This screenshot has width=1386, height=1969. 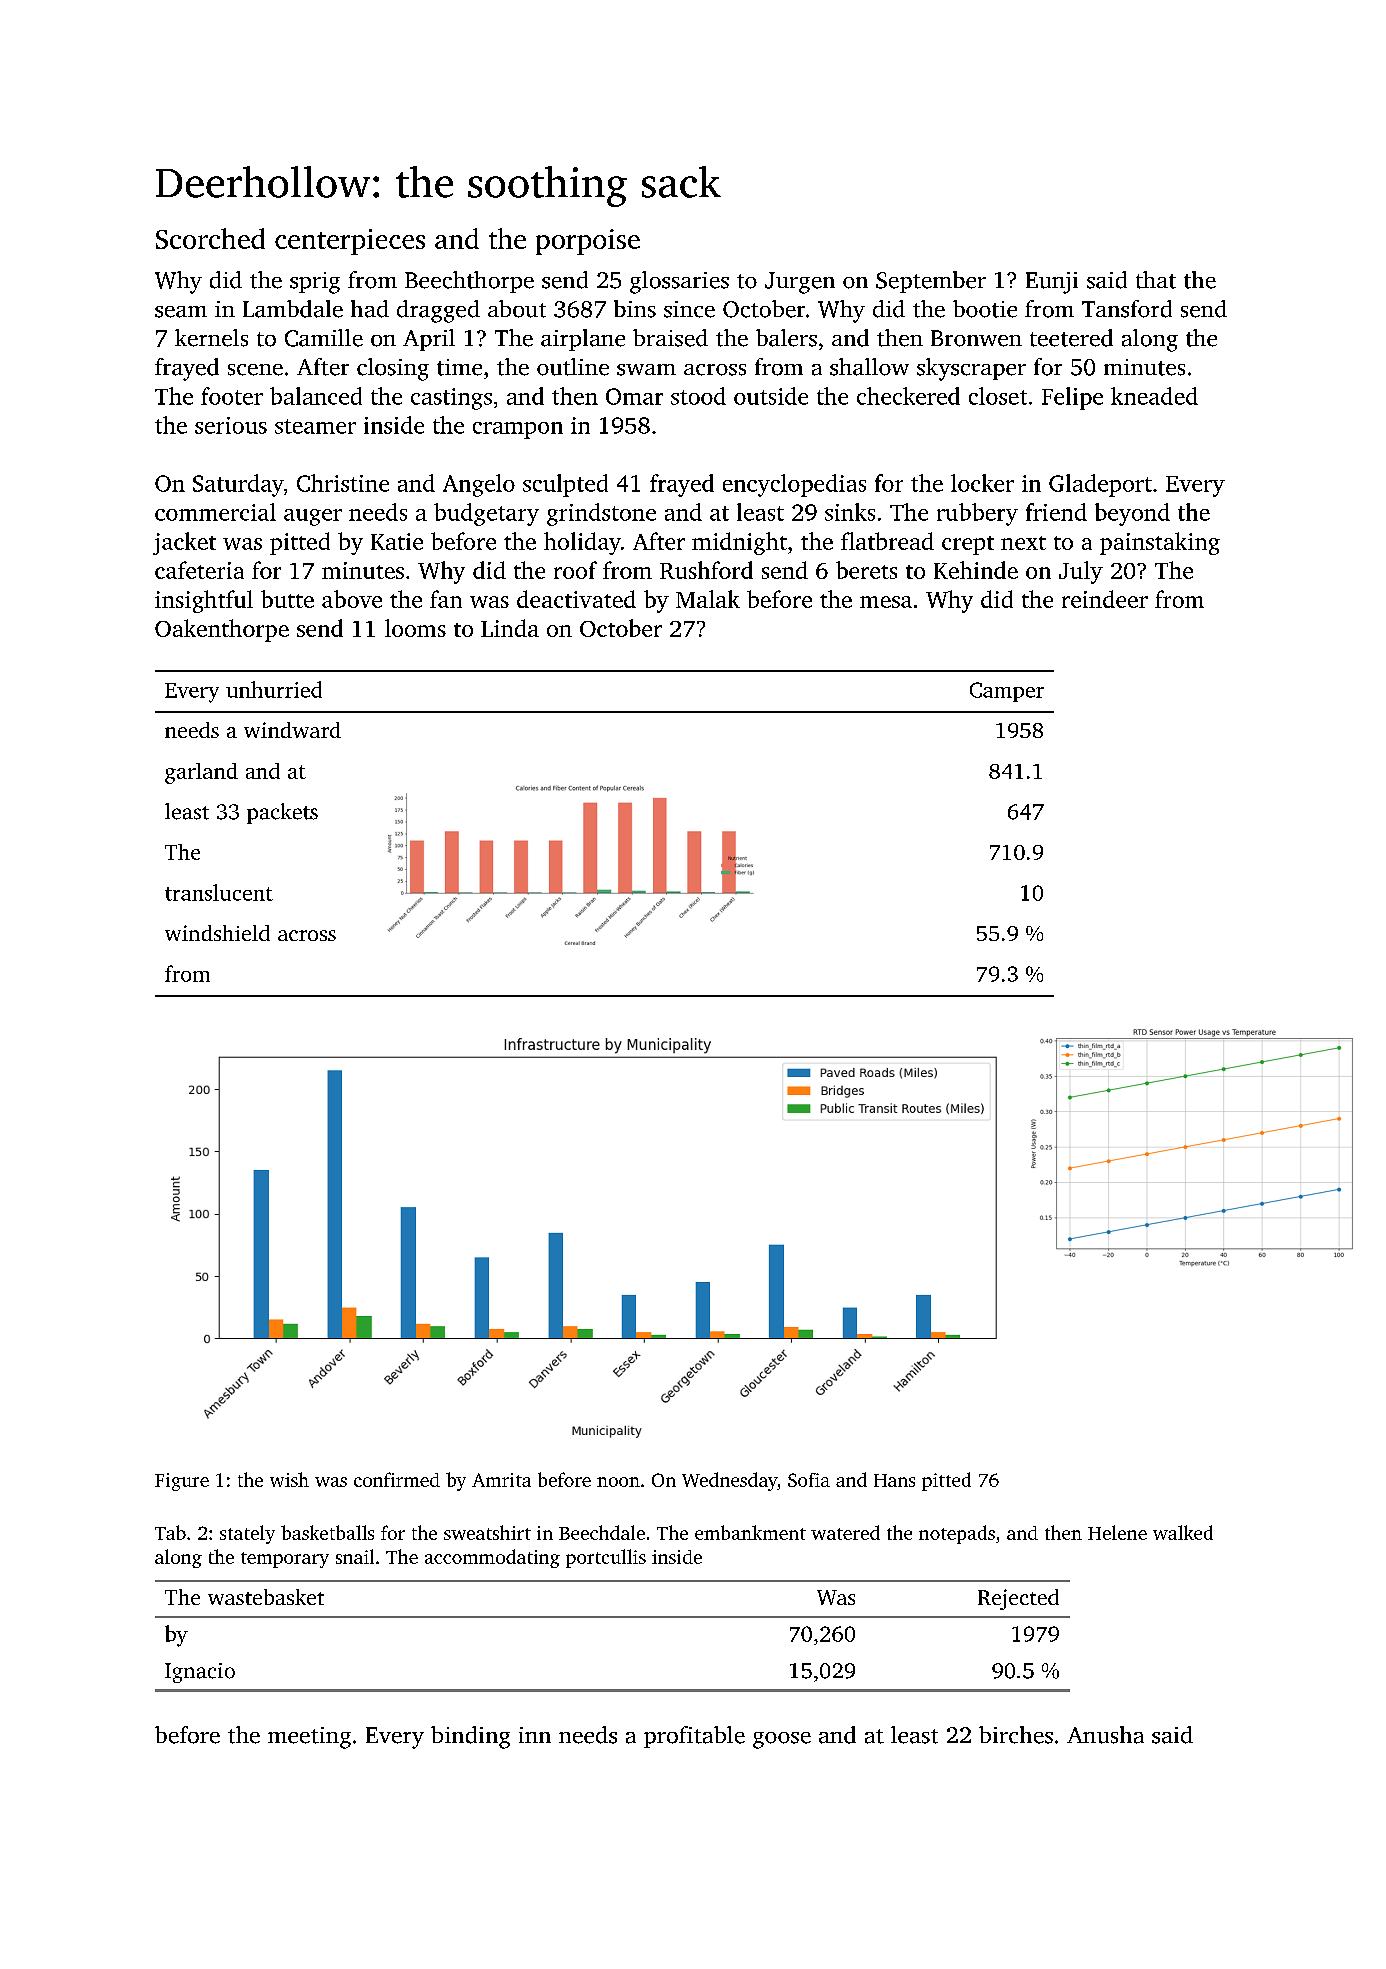 I want to click on Kehinde, so click(x=976, y=570).
